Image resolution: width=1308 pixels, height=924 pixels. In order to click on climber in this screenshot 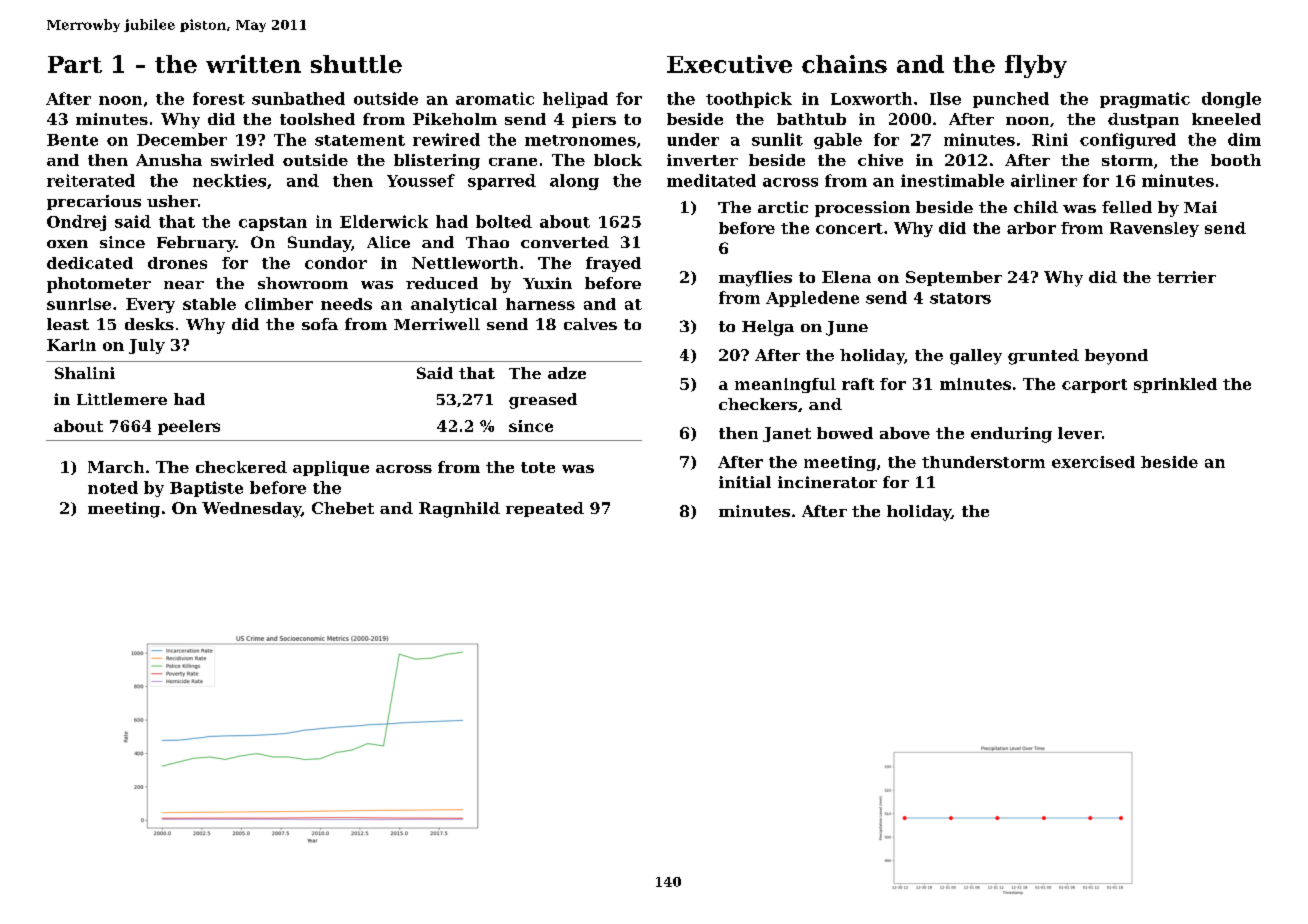, I will do `click(279, 304)`.
